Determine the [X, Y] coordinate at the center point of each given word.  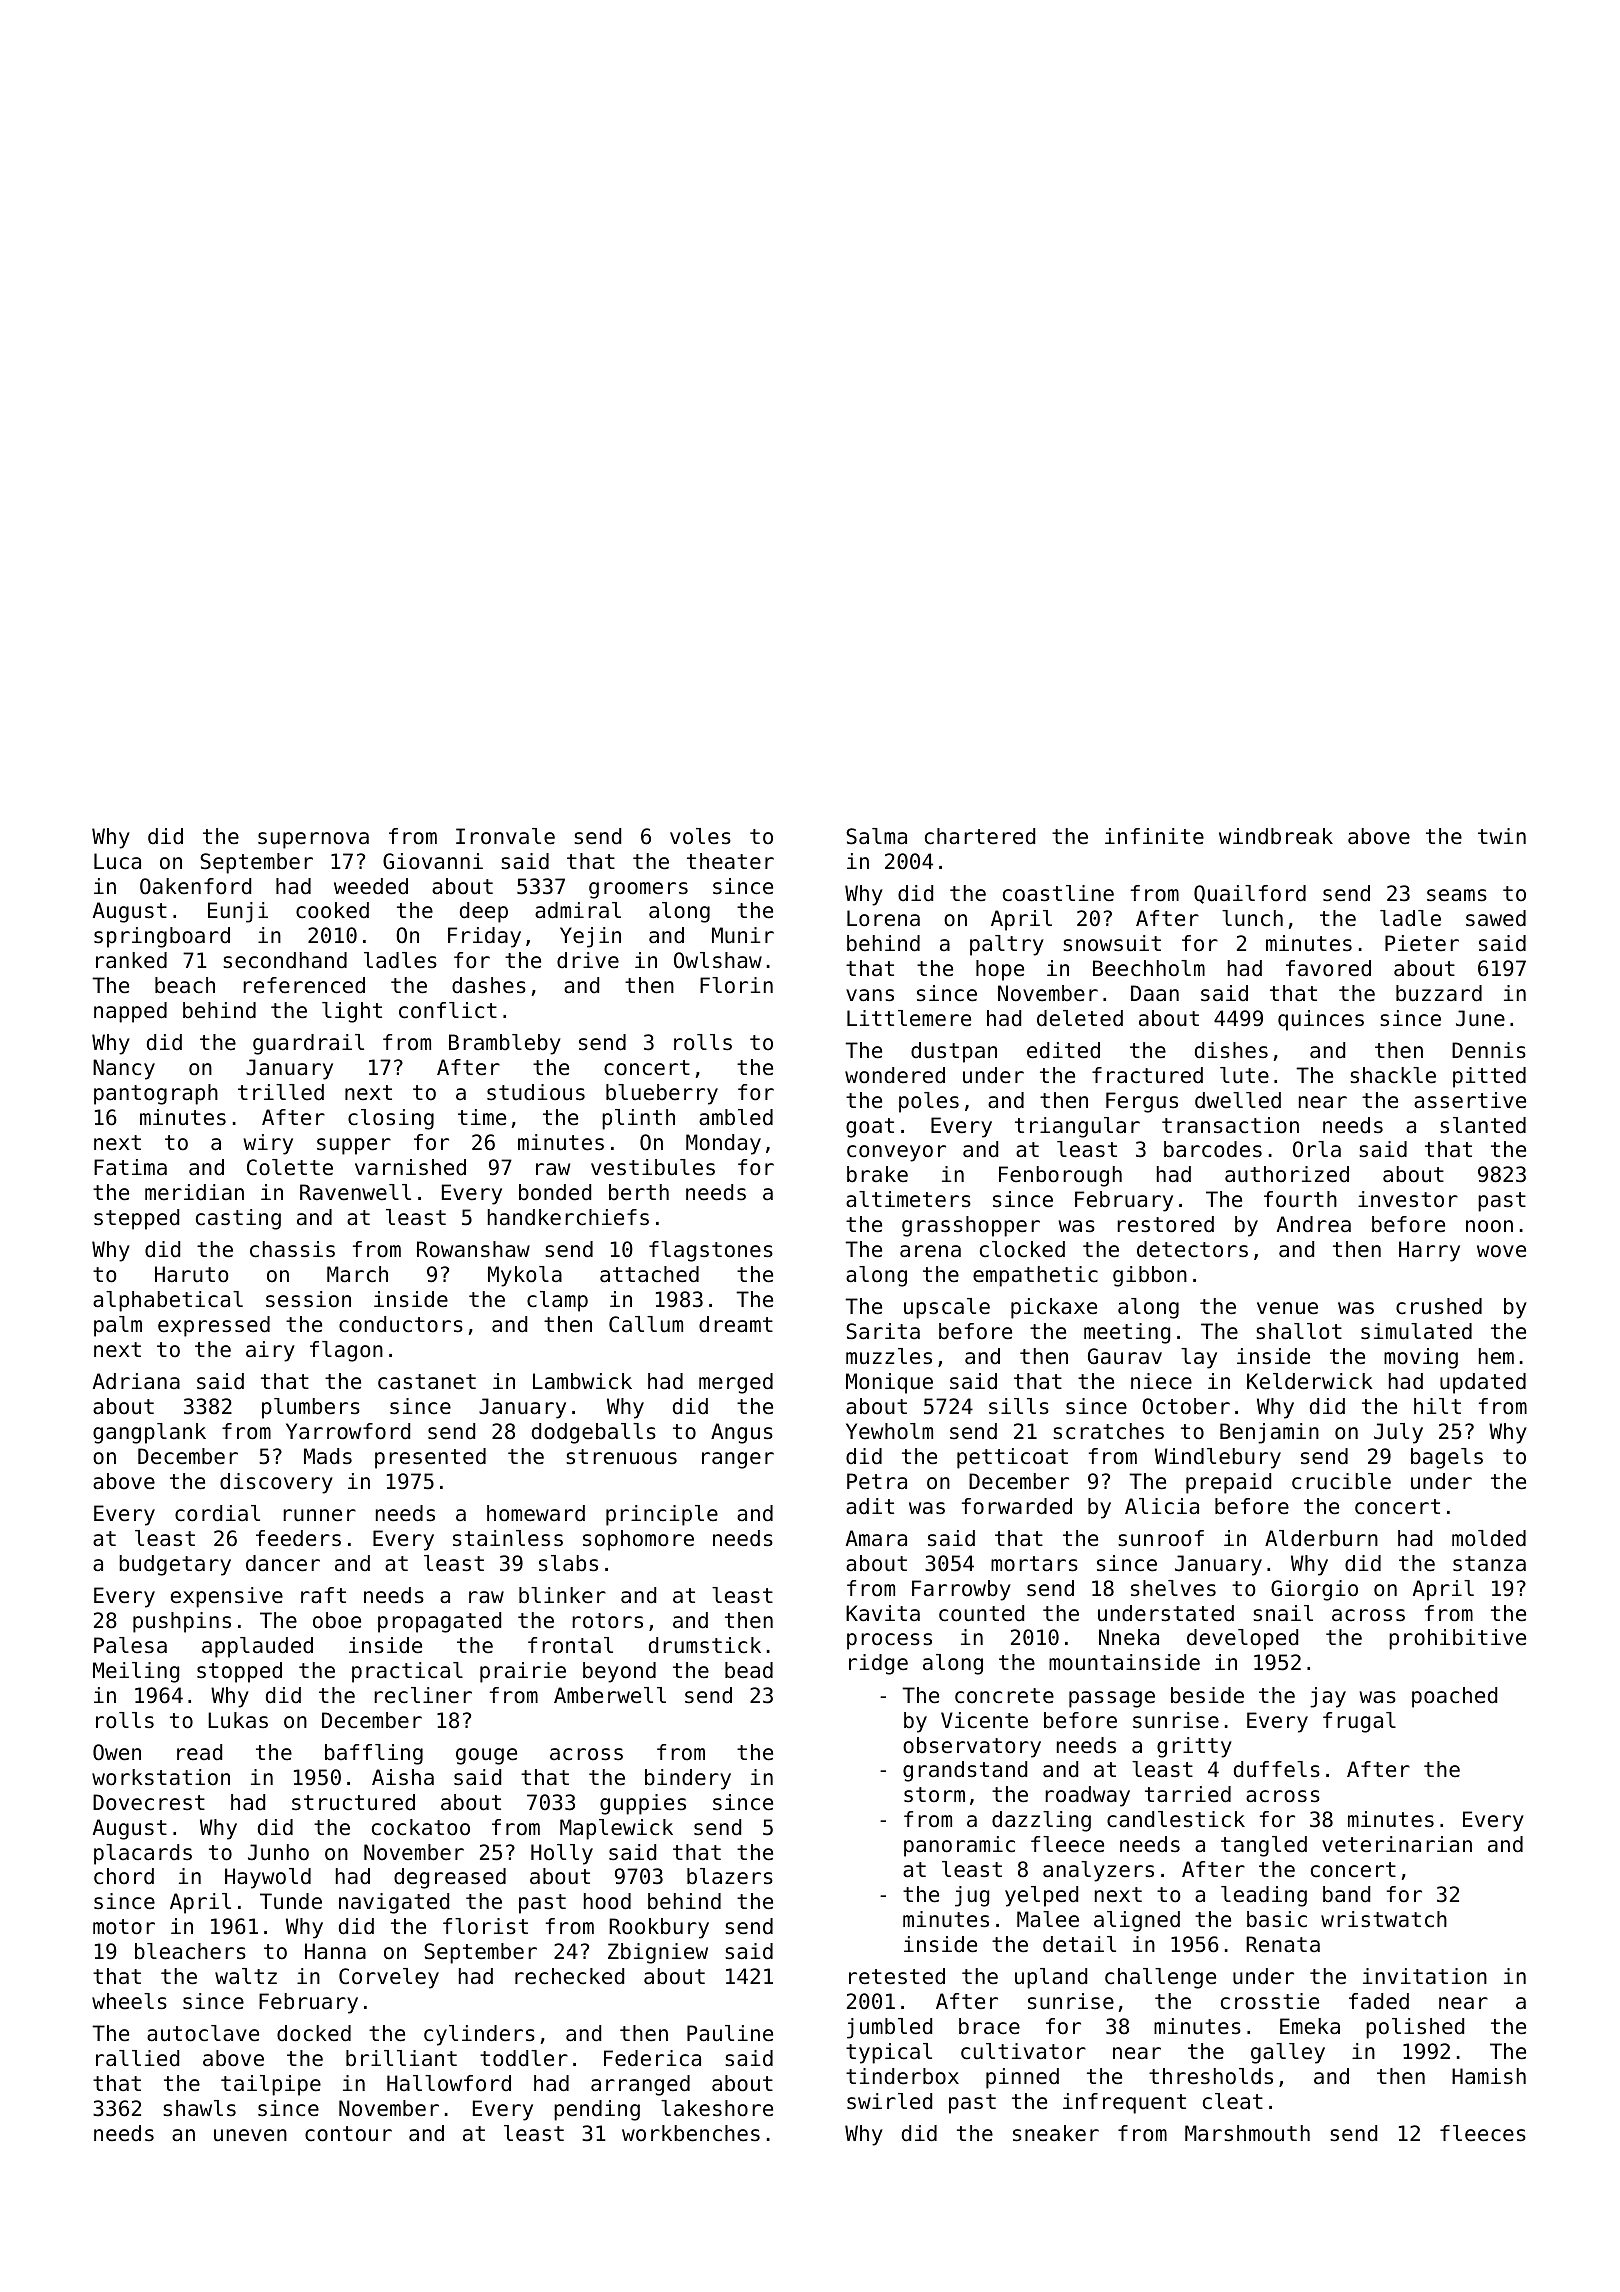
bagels [1447, 1458]
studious [536, 1092]
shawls [199, 2108]
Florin [736, 985]
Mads [328, 1456]
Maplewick [616, 1829]
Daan [1155, 993]
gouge [486, 1756]
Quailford [1250, 894]
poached [1454, 1697]
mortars [1034, 1564]
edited [1063, 1050]
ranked [131, 960]
